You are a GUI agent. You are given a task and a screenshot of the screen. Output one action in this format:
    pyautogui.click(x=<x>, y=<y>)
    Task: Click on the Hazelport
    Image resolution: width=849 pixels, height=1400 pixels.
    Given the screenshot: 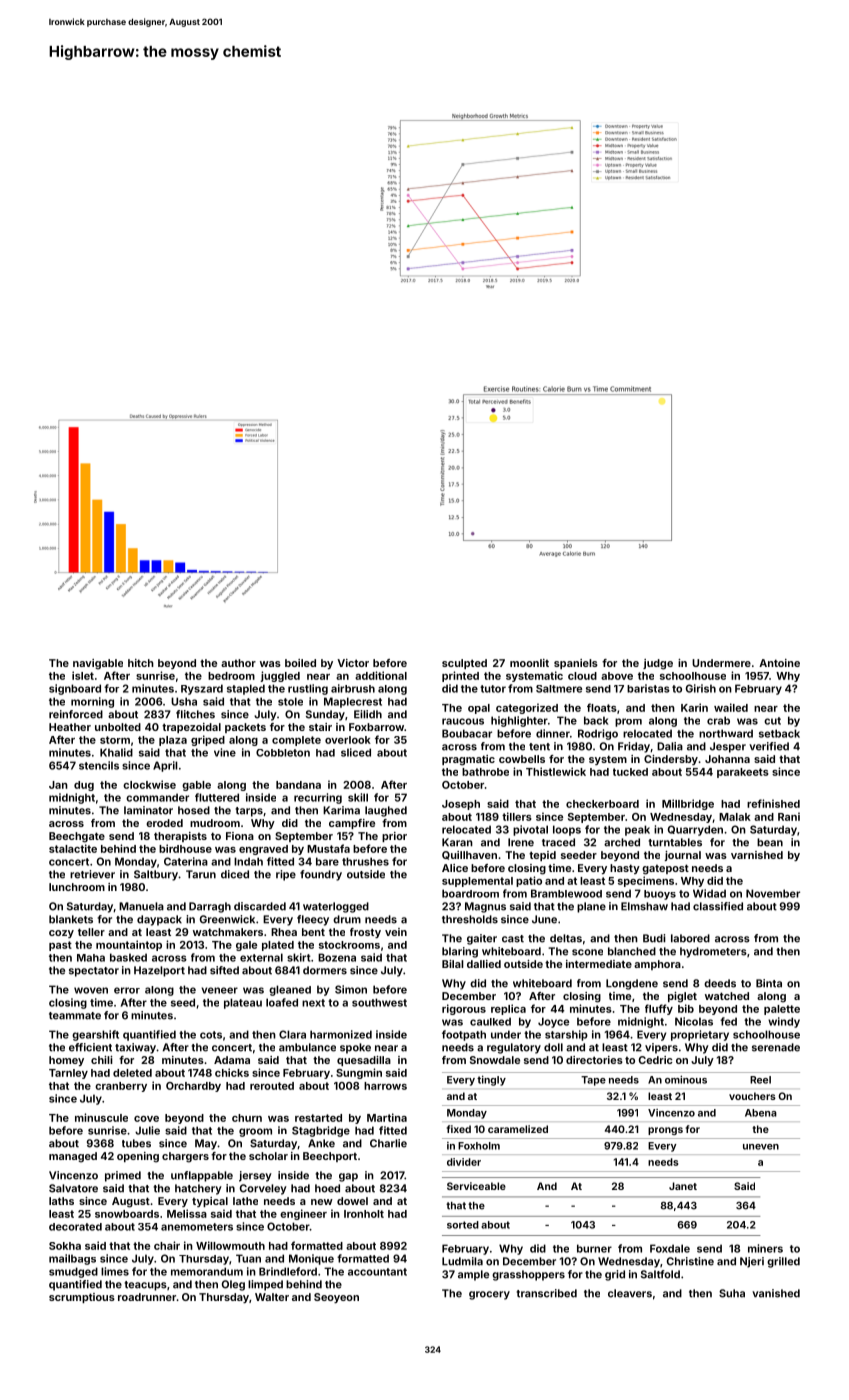 What is the action you would take?
    pyautogui.click(x=159, y=971)
